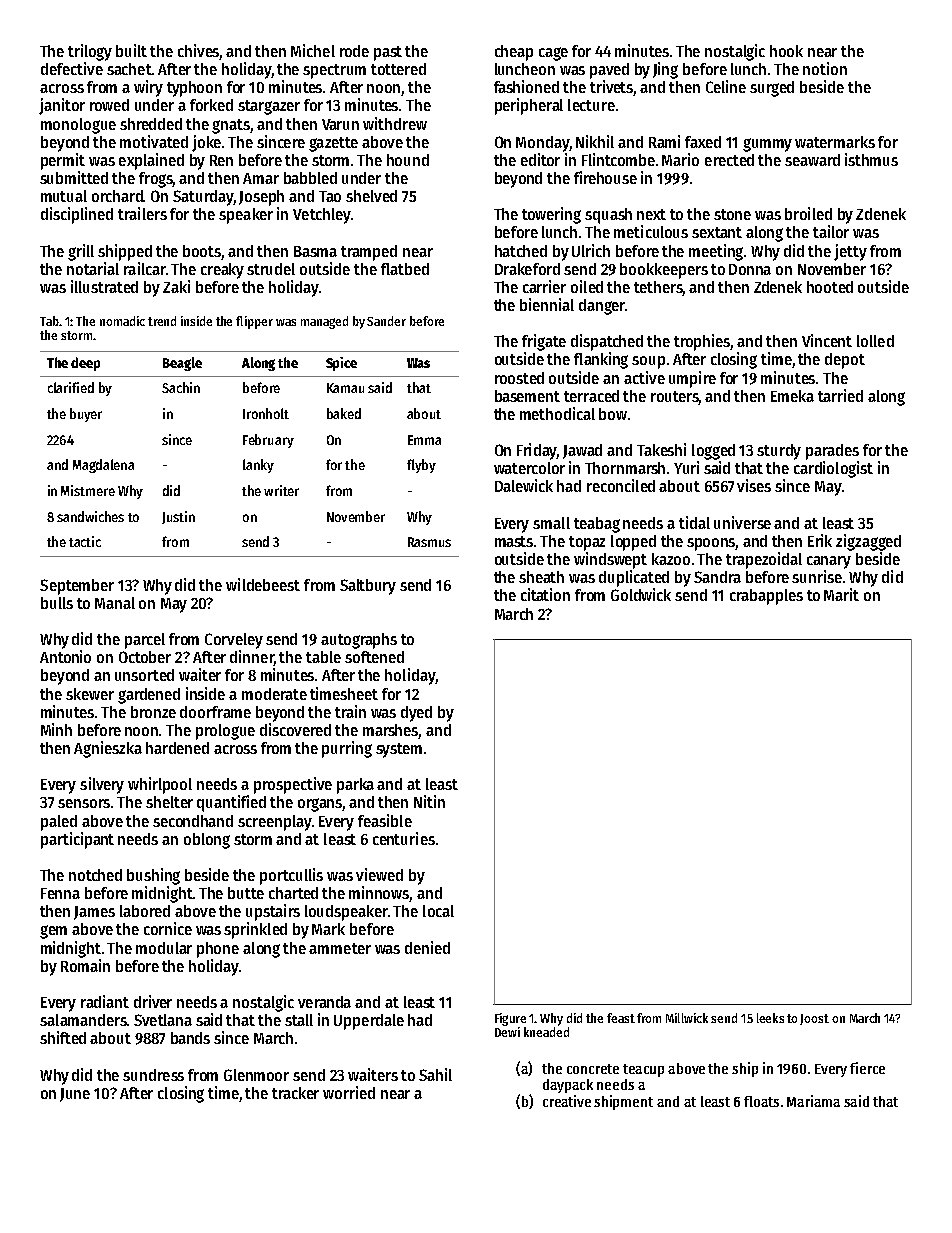 Image resolution: width=952 pixels, height=1233 pixels. What do you see at coordinates (435, 1074) in the screenshot?
I see `Sahil` at bounding box center [435, 1074].
